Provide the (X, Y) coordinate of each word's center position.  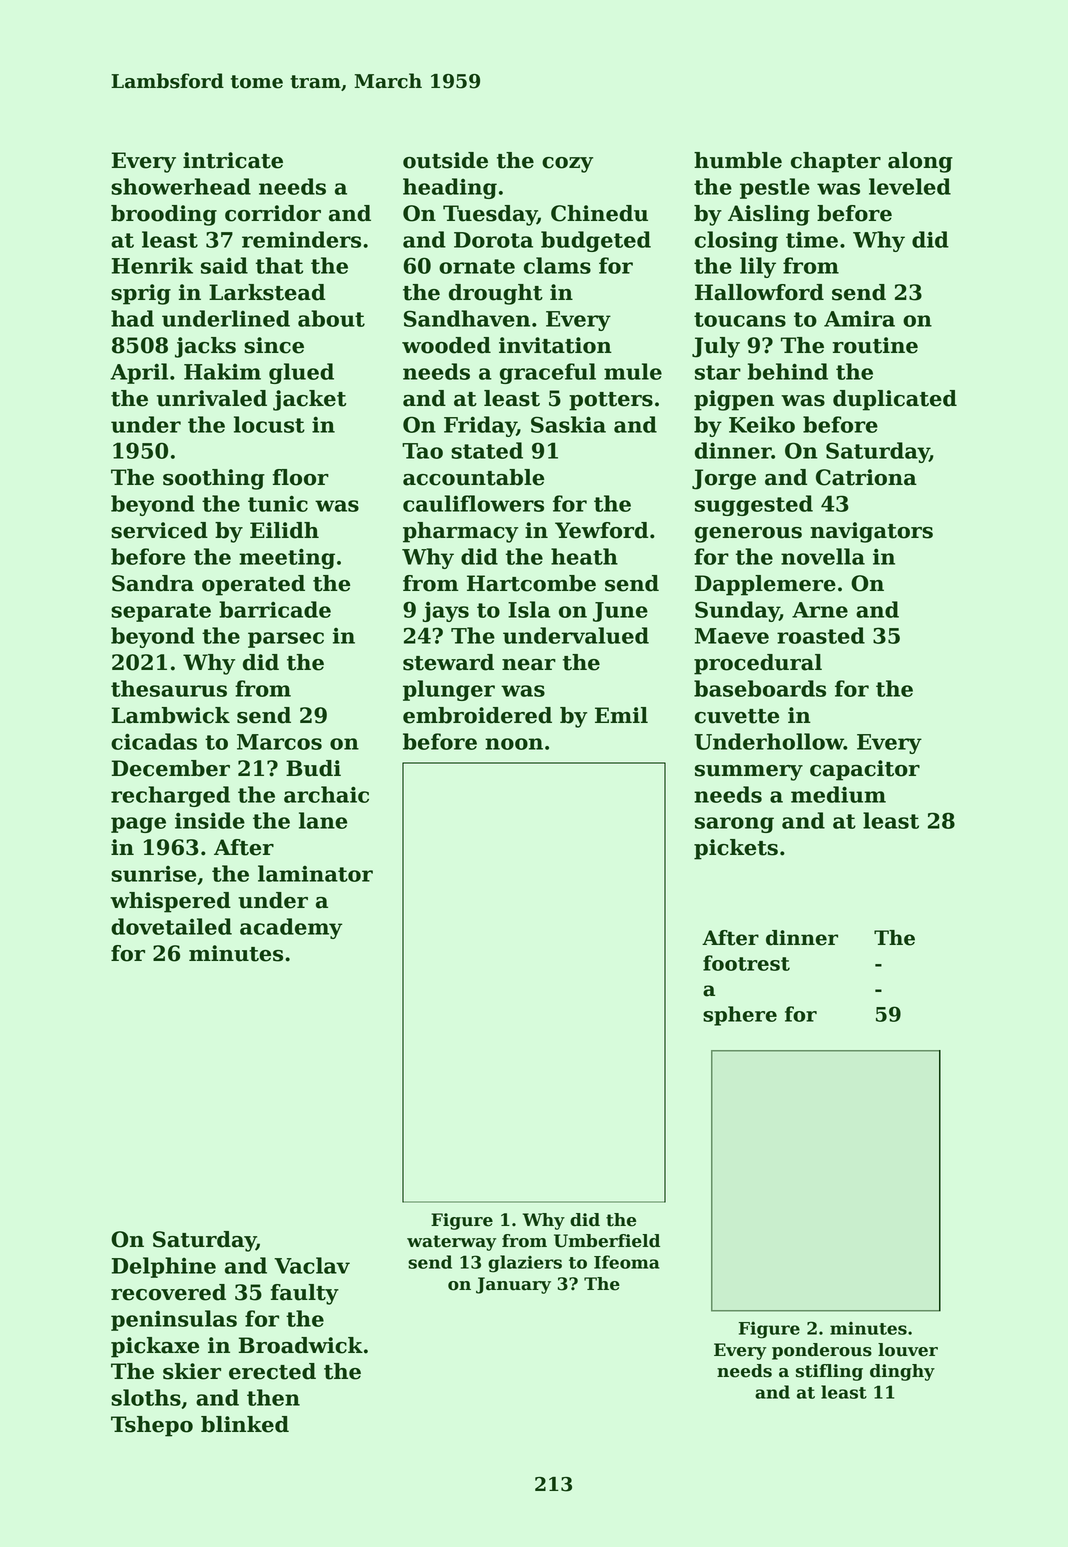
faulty (305, 1294)
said (224, 265)
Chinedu (599, 213)
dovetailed (171, 926)
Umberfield (607, 1241)
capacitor (865, 770)
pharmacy (460, 532)
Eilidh (284, 530)
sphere (740, 1016)
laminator (315, 873)
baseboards (760, 688)
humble (738, 160)
